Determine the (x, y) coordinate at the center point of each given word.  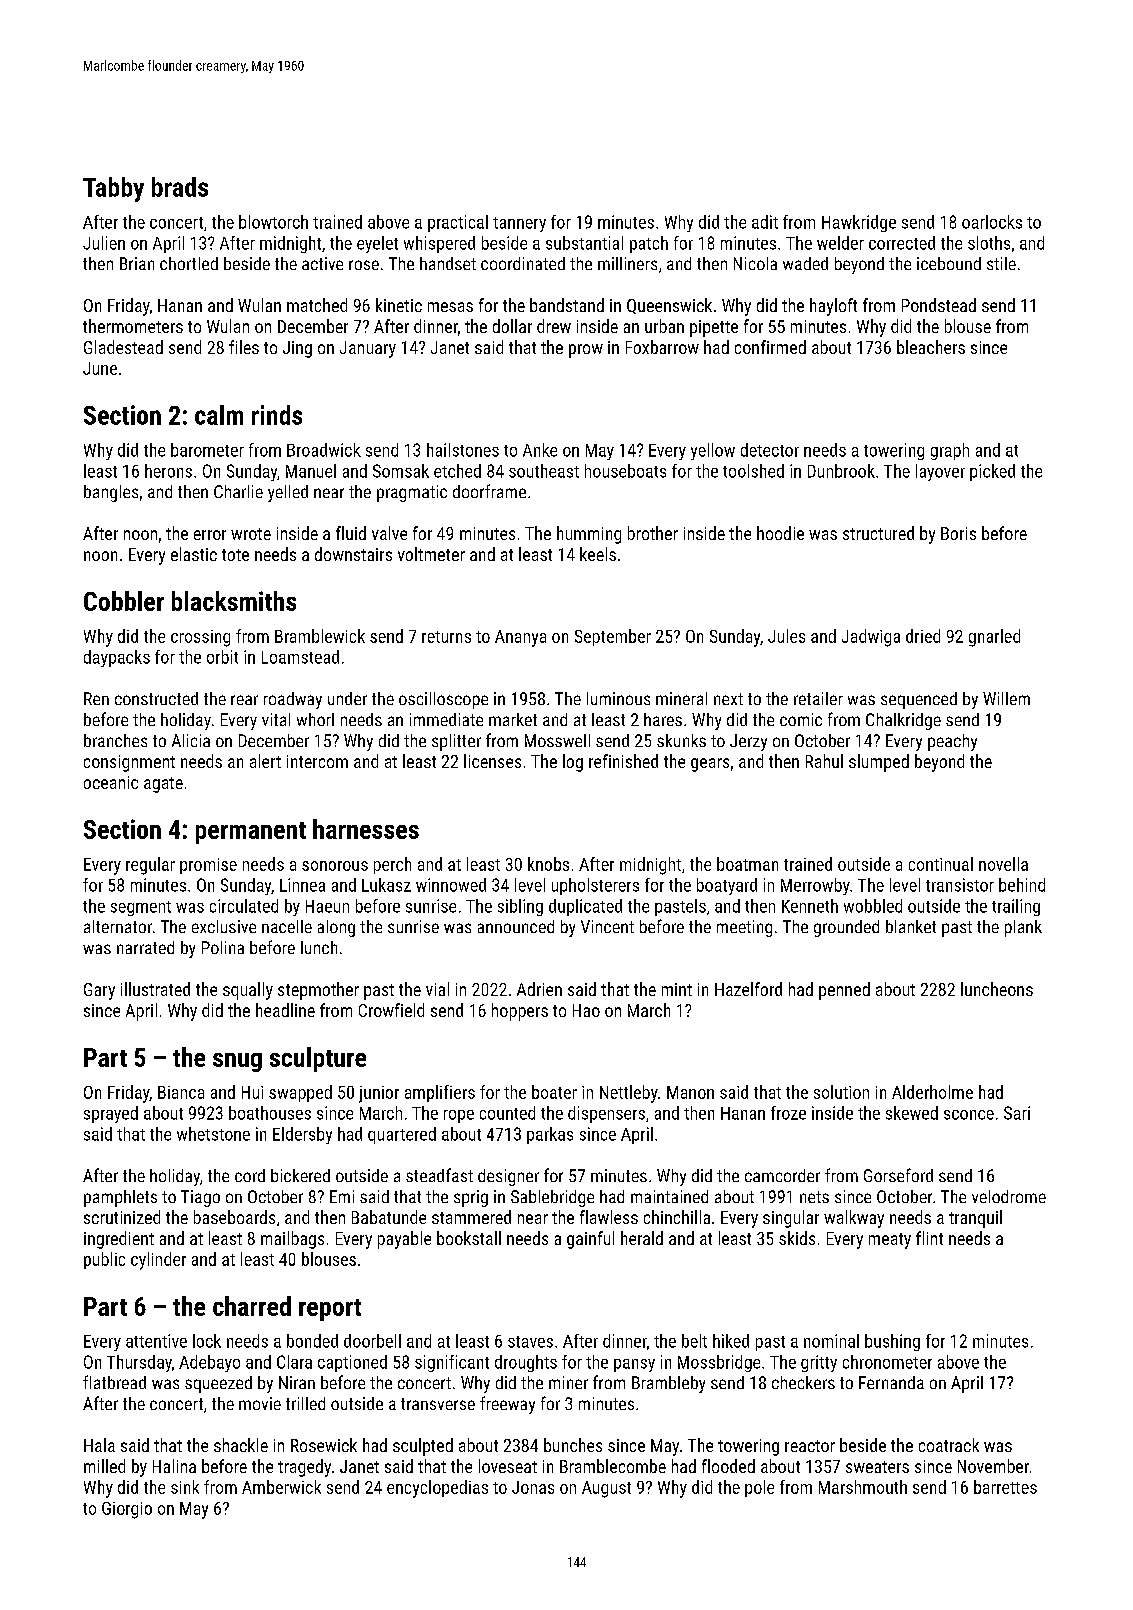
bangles (111, 493)
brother (653, 533)
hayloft (833, 307)
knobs (548, 864)
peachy (952, 742)
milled (104, 1466)
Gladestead (123, 347)
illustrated (155, 989)
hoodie (780, 533)
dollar (512, 326)
